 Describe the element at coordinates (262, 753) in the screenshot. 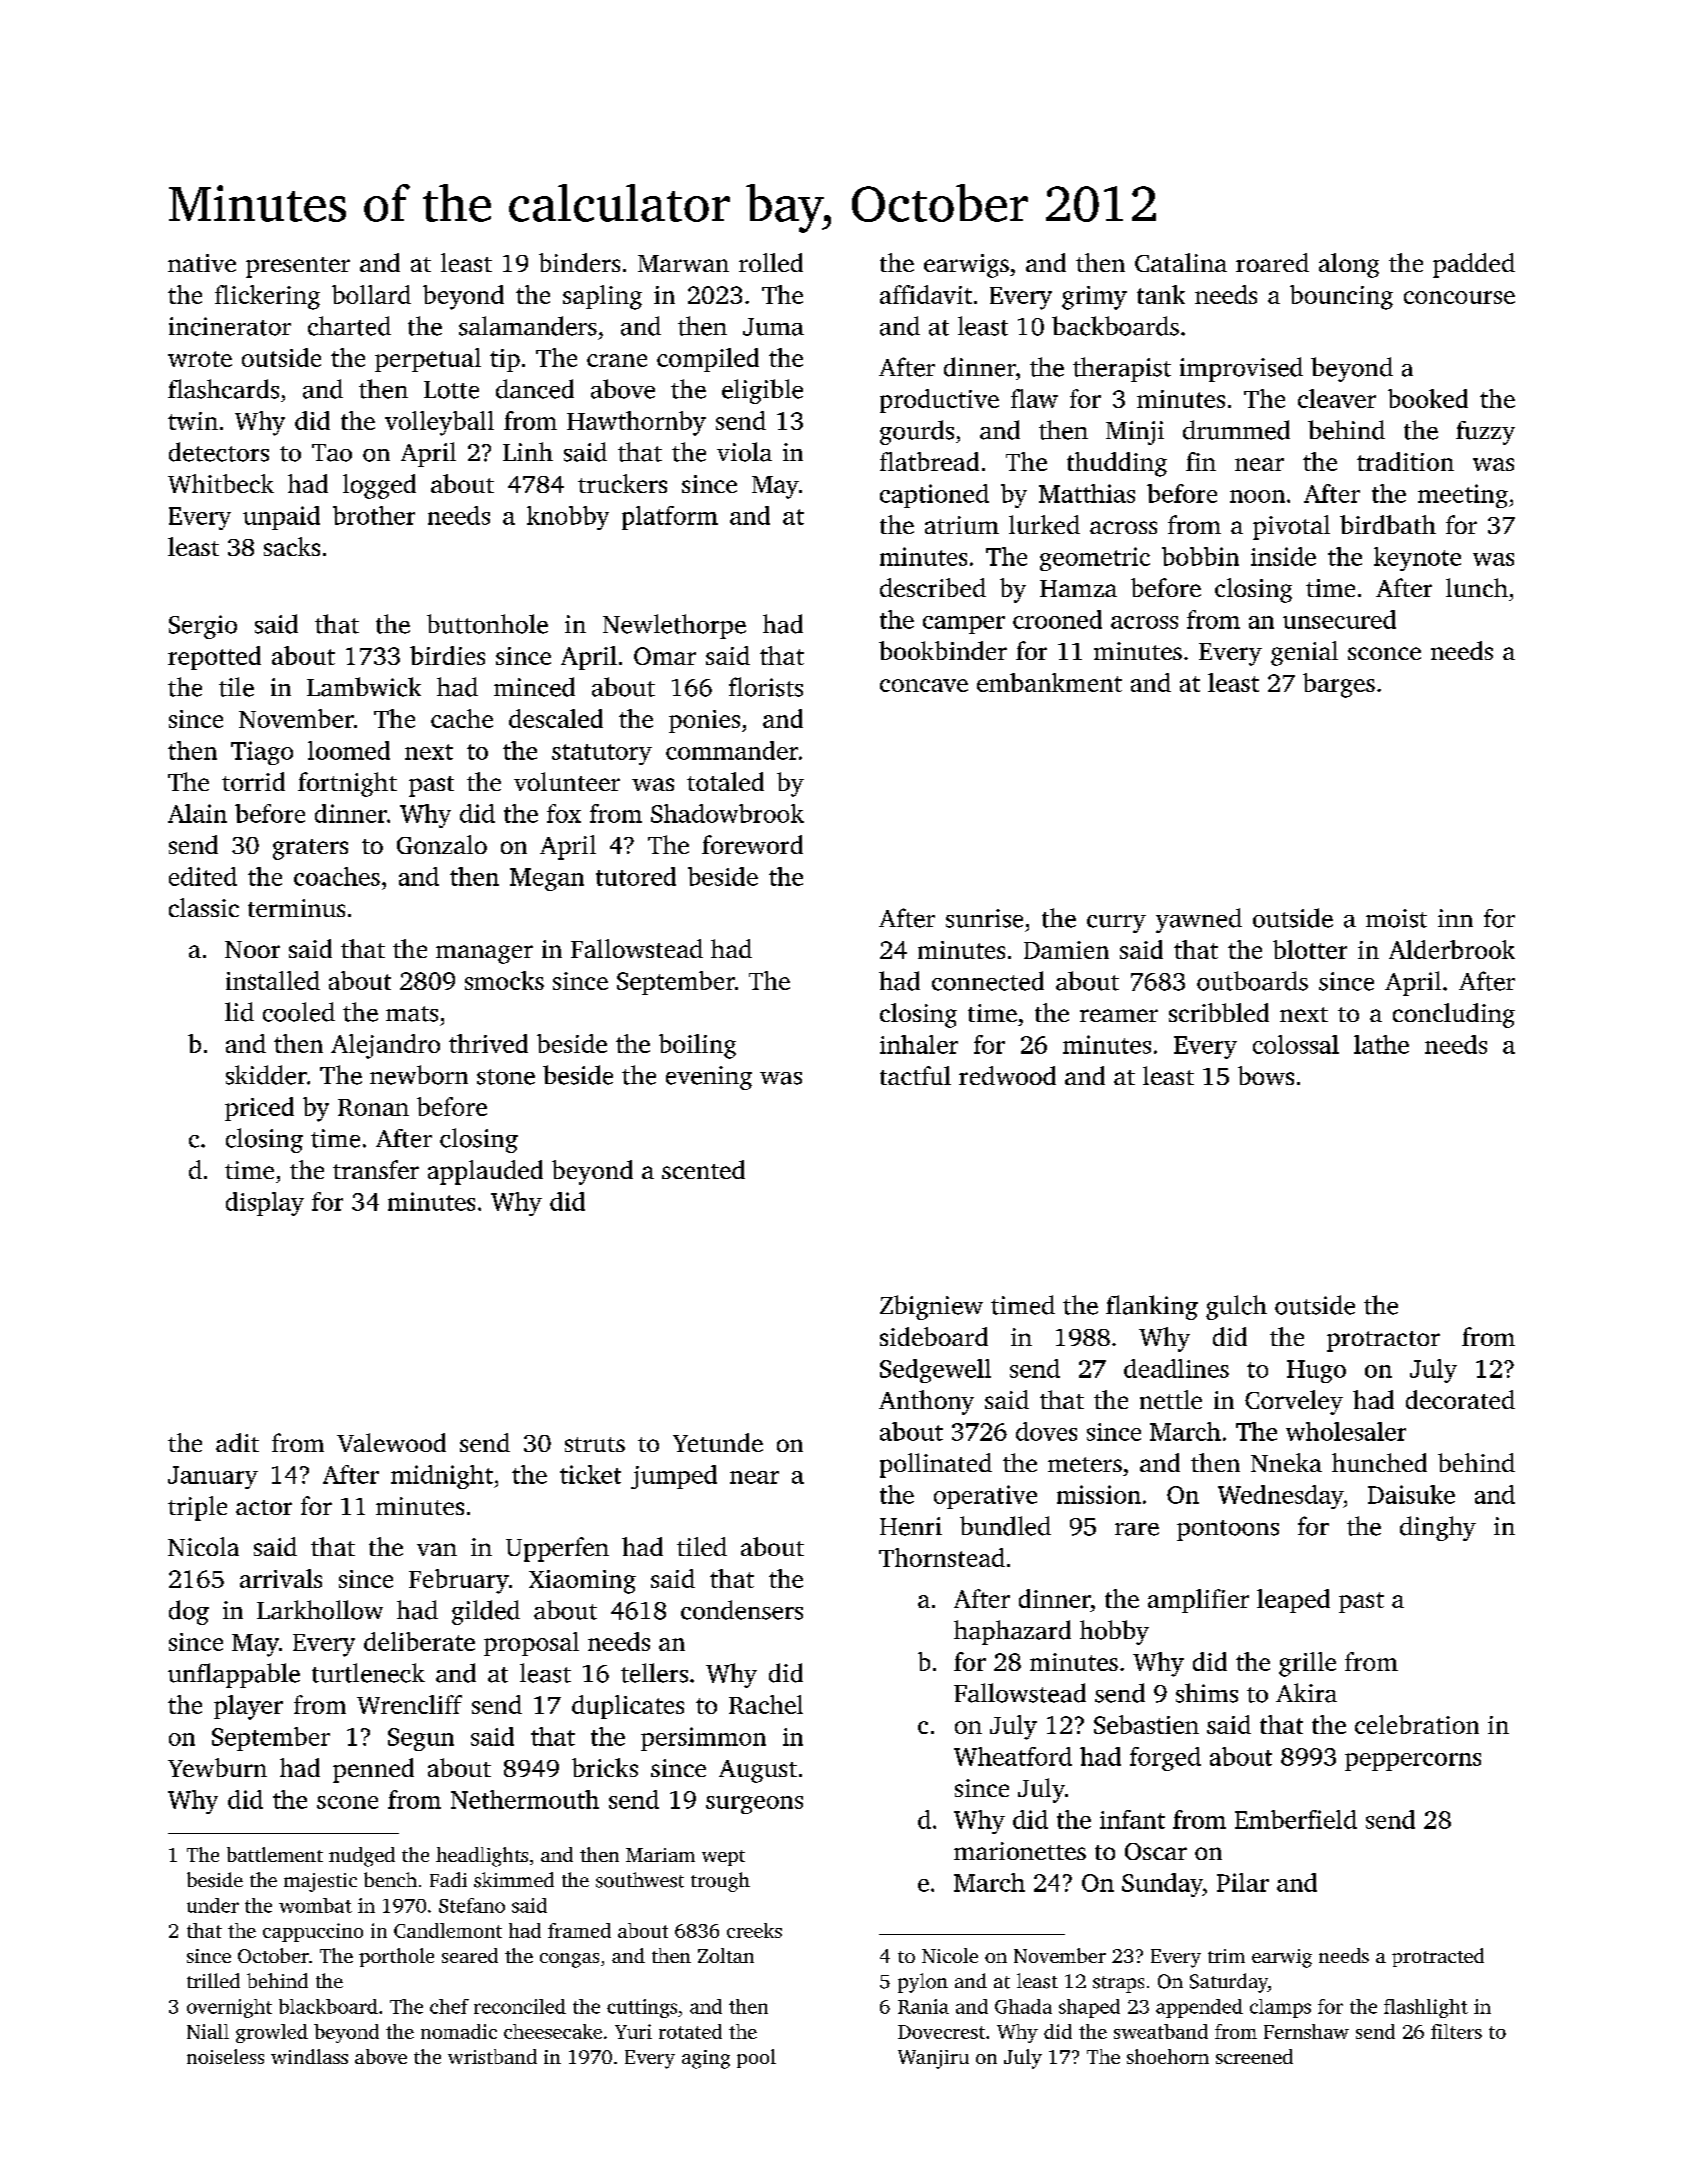

I see `Tiago` at that location.
